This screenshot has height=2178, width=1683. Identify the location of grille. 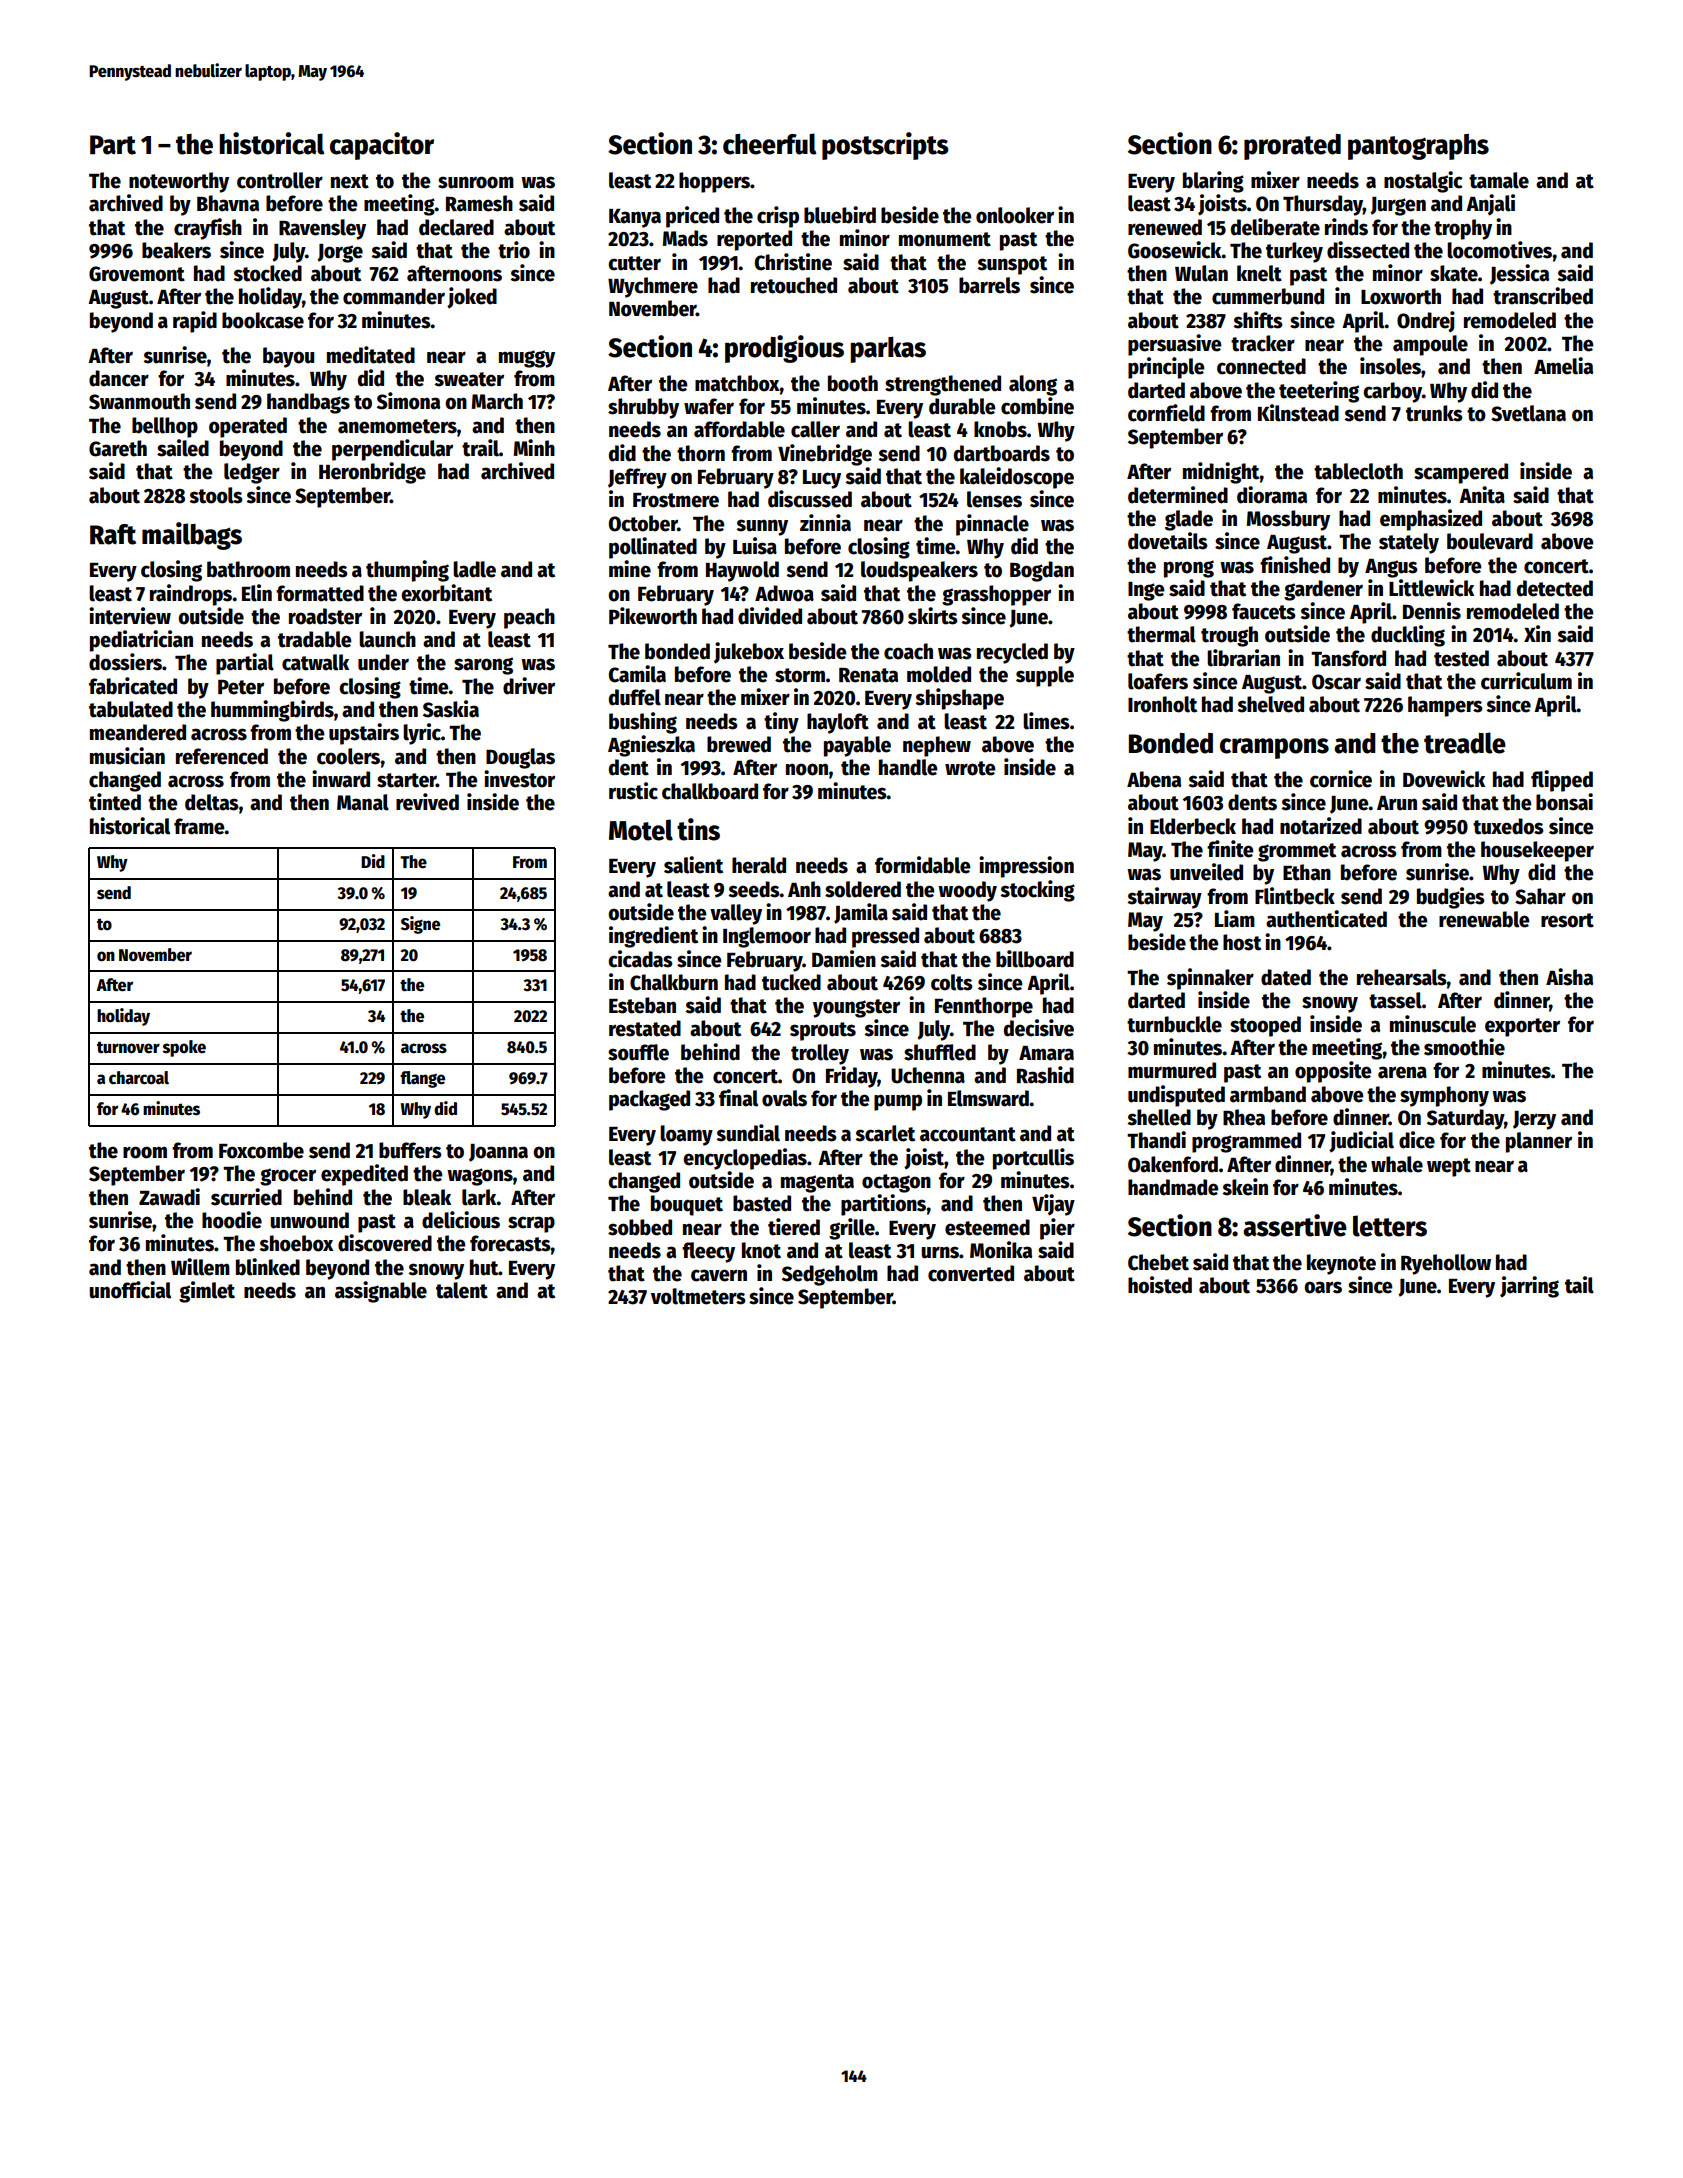
(852, 1229).
